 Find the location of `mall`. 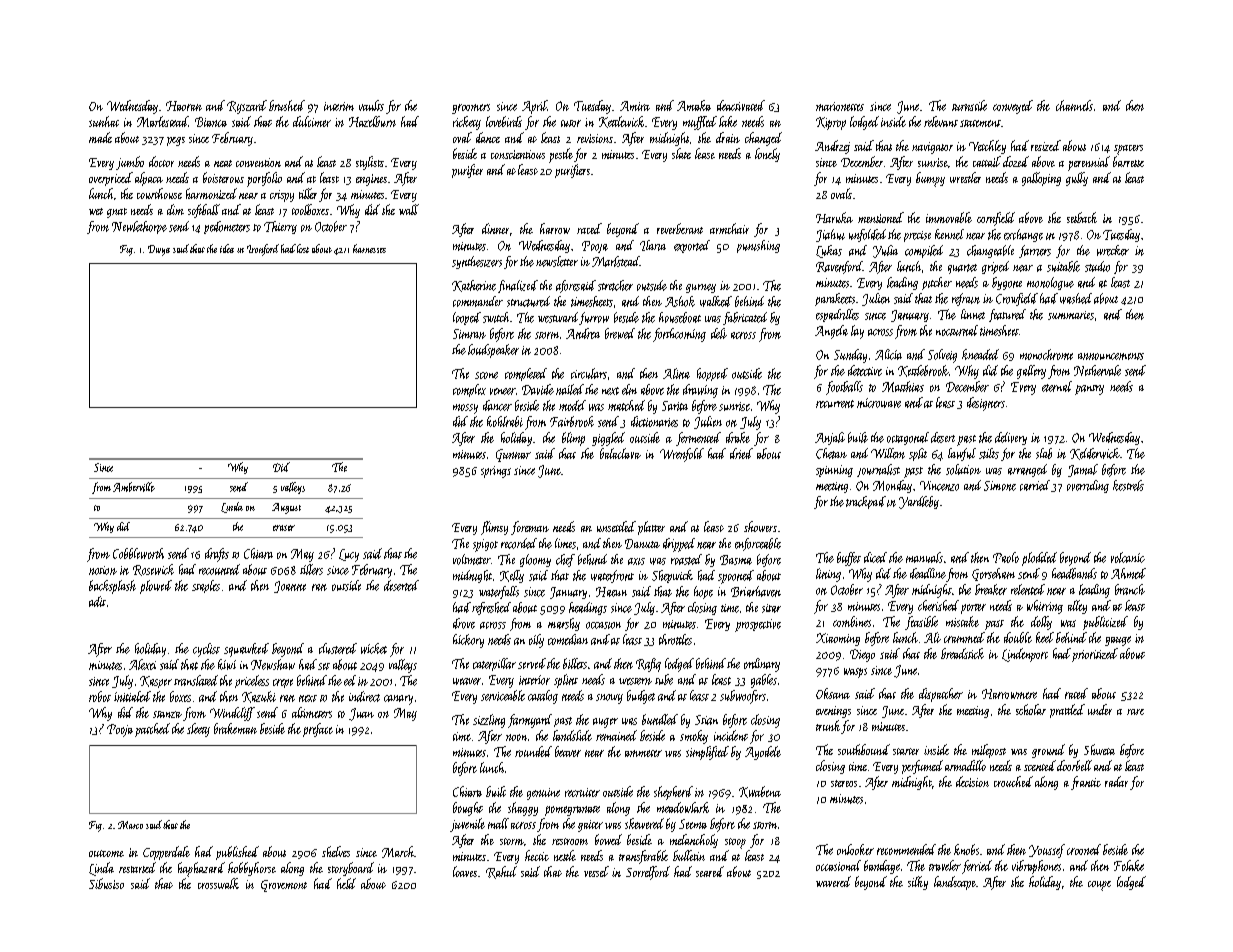

mall is located at coordinates (498, 823).
